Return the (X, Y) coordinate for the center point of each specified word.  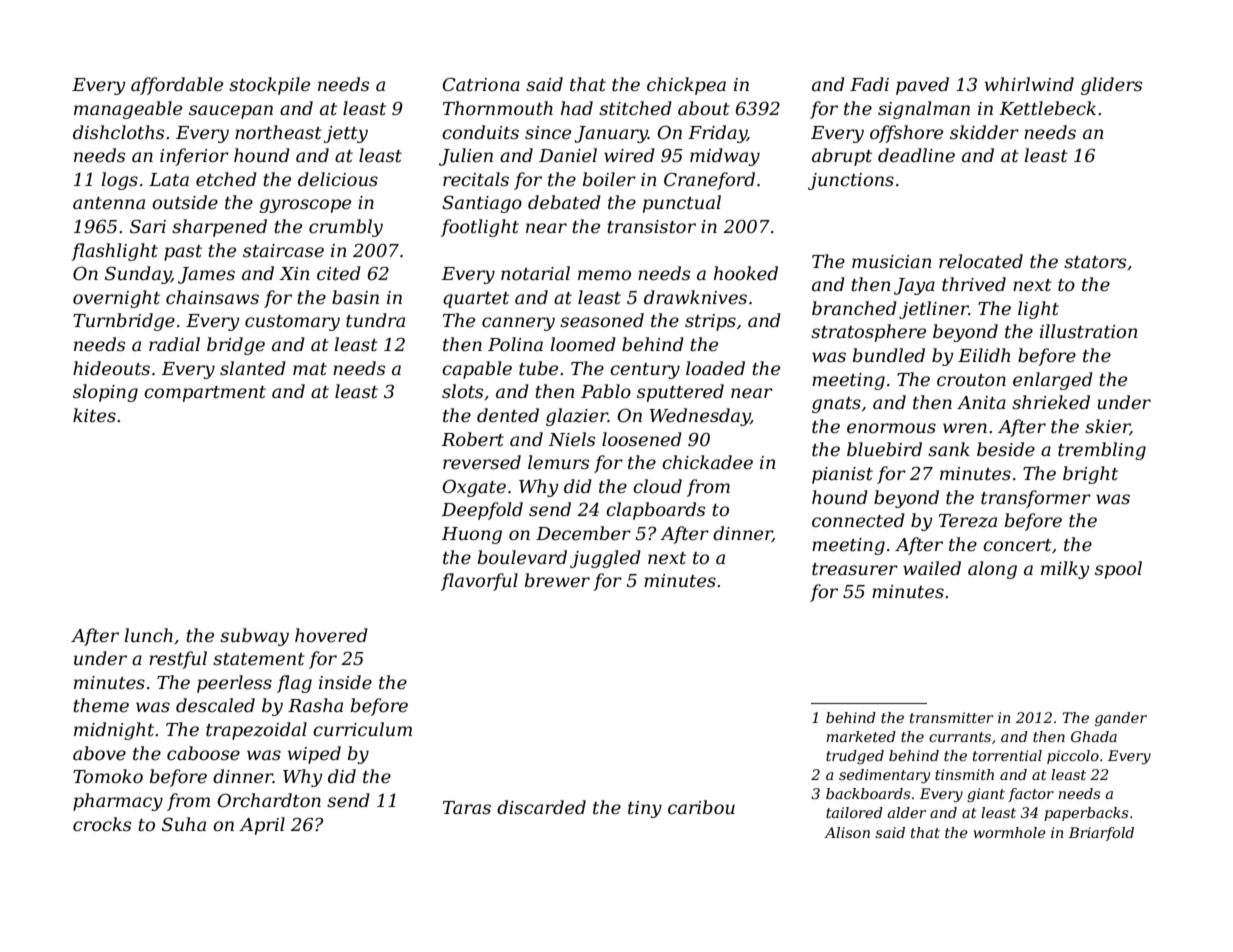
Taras (467, 807)
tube (538, 368)
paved (922, 86)
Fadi (869, 84)
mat (310, 369)
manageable (128, 110)
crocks (102, 824)
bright (1090, 475)
